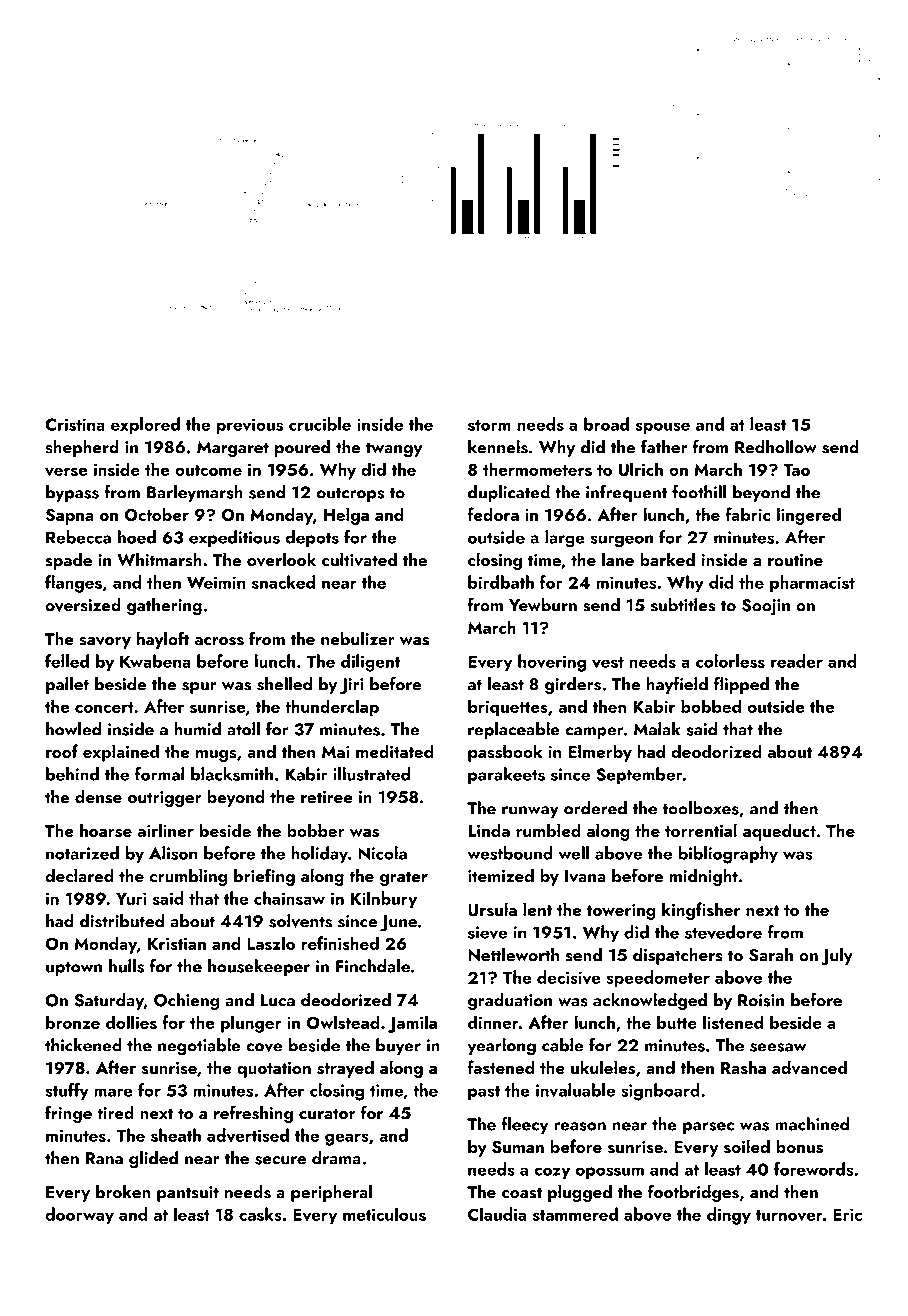 Image resolution: width=908 pixels, height=1316 pixels. I want to click on Redhollow, so click(776, 447).
